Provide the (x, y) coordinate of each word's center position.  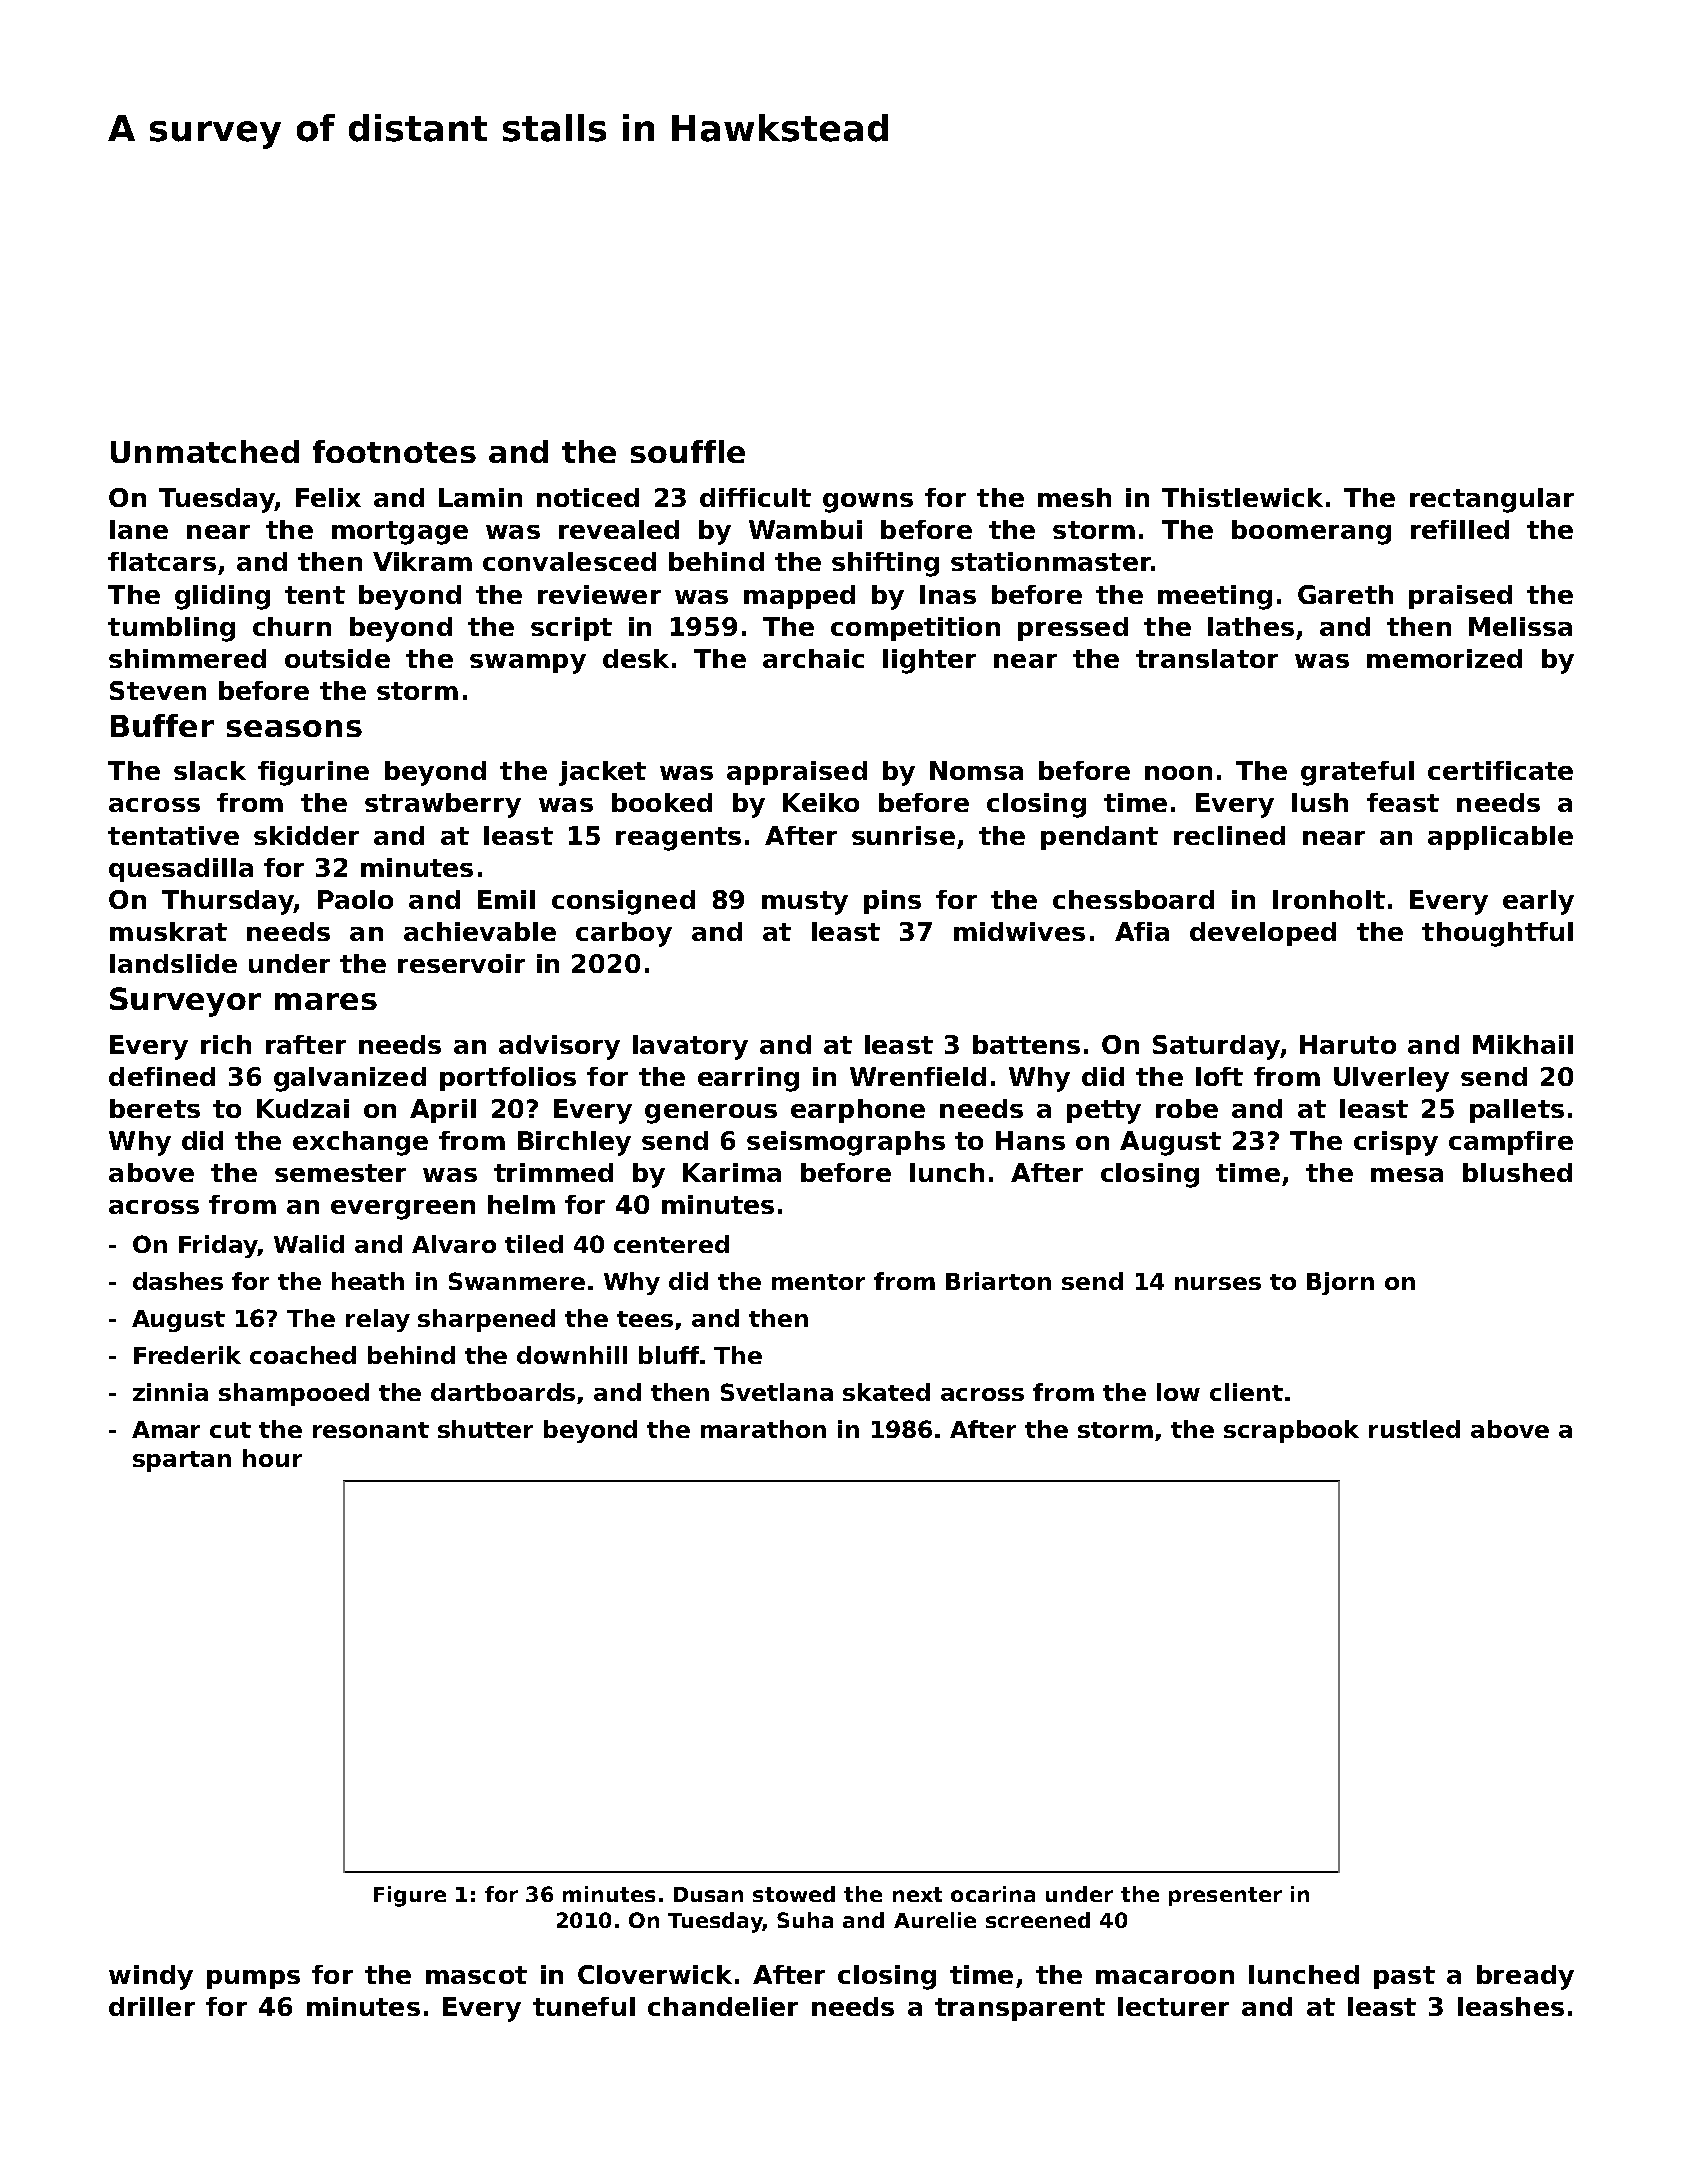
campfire (1511, 1143)
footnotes (394, 451)
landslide (173, 963)
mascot (476, 1975)
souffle (688, 451)
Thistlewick (1242, 497)
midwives (1019, 931)
